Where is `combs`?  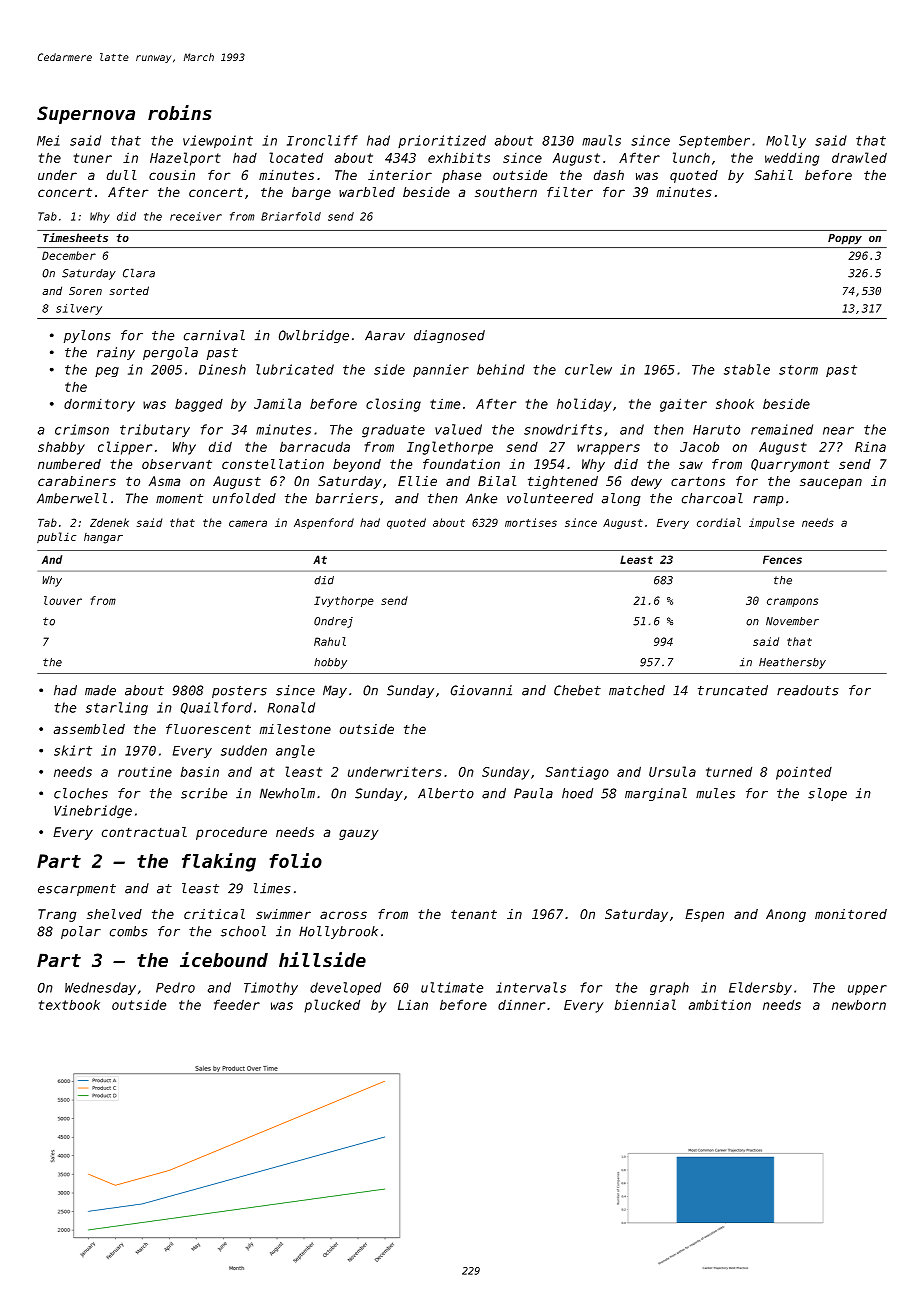
combs is located at coordinates (129, 931).
